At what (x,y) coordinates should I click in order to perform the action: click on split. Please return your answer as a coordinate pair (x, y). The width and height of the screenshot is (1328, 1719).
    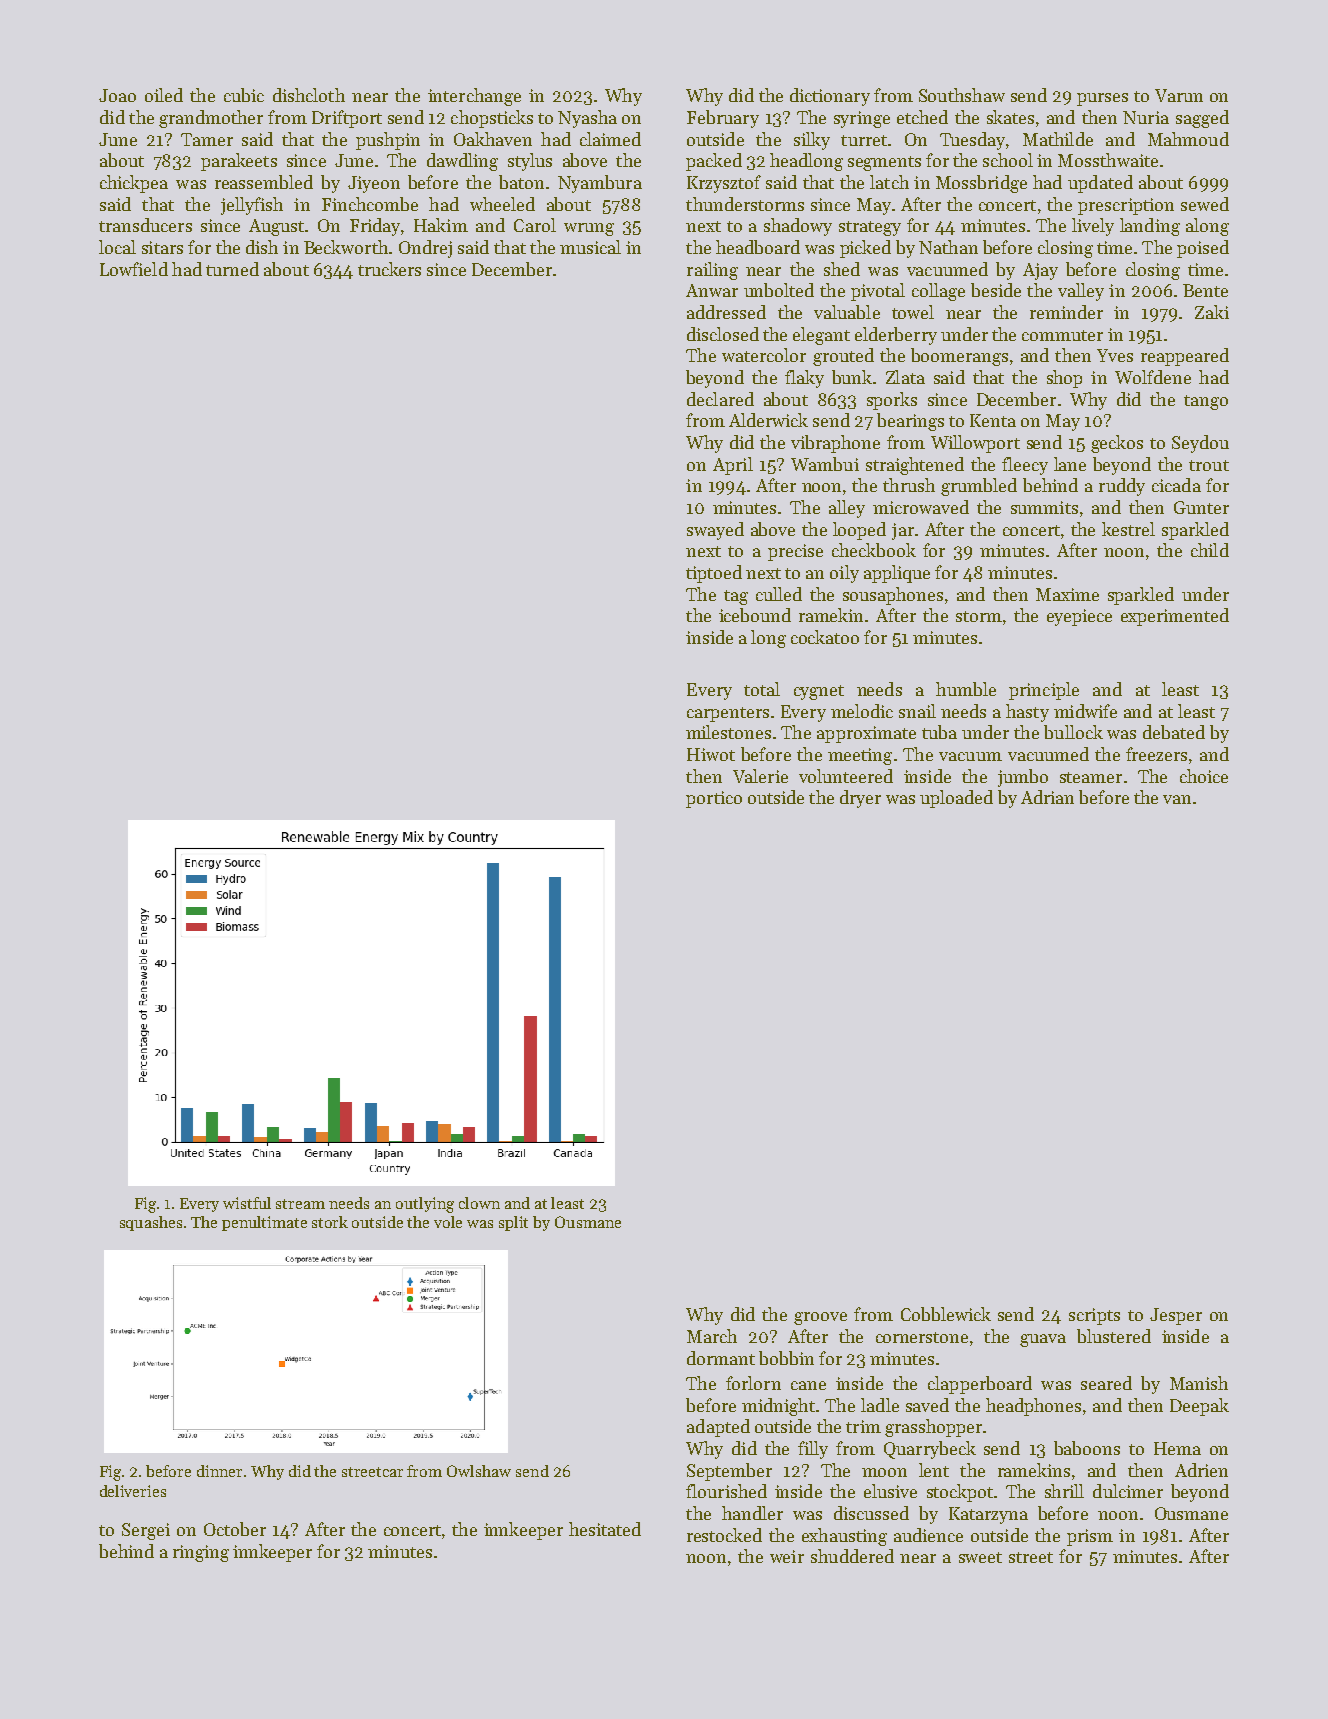
    Looking at the image, I should click on (513, 1223).
